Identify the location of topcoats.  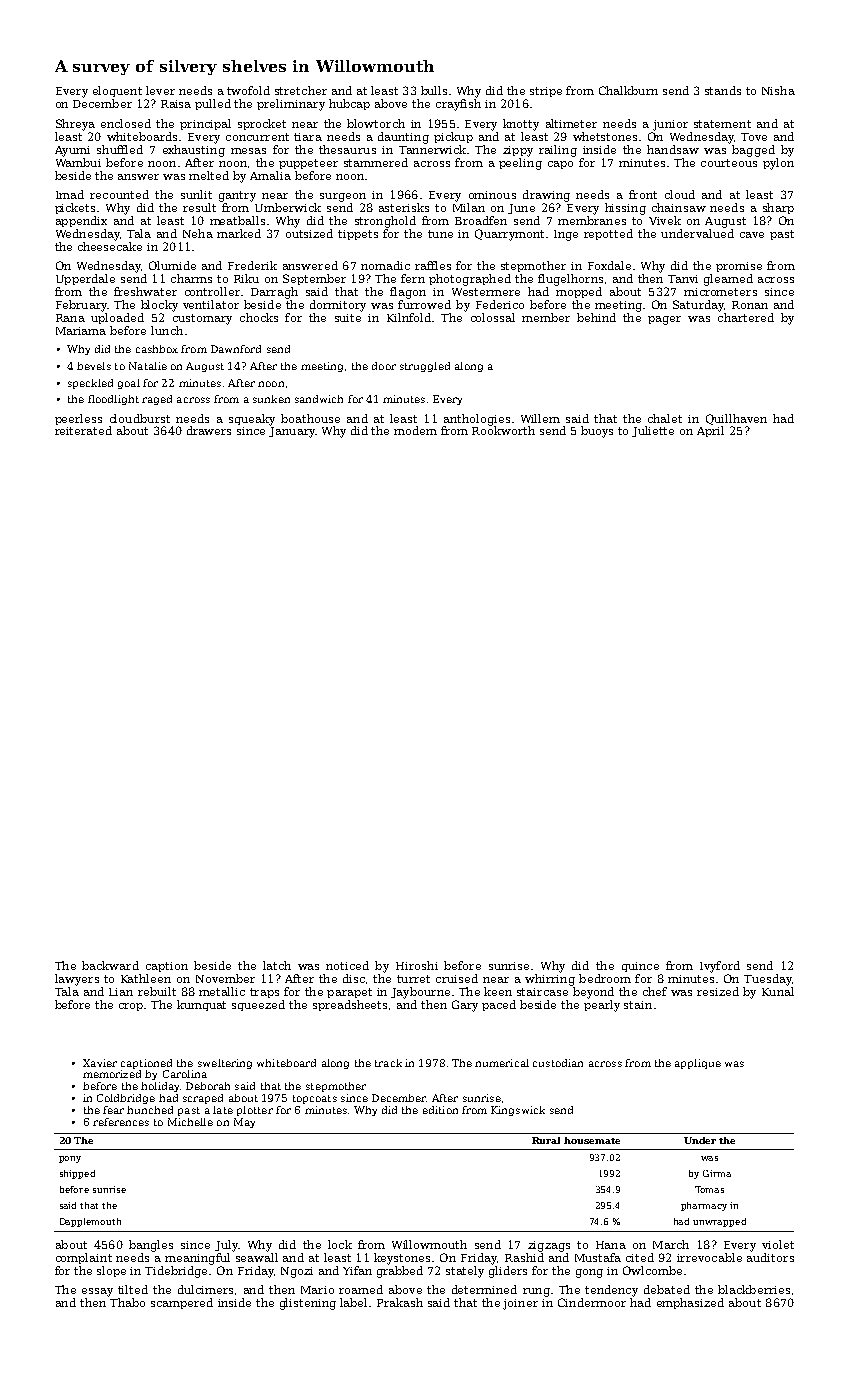
(315, 1099).
